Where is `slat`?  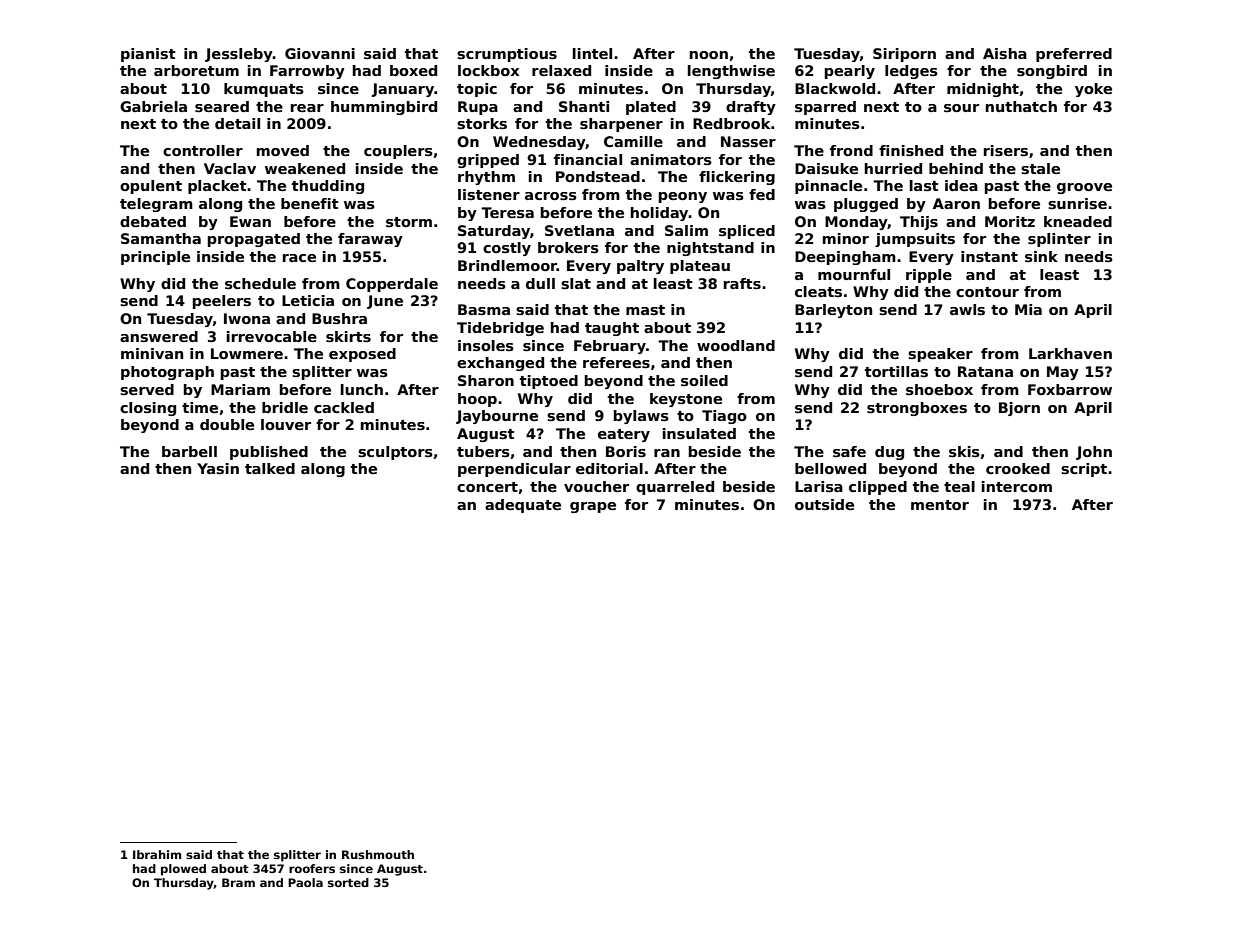 slat is located at coordinates (576, 283).
